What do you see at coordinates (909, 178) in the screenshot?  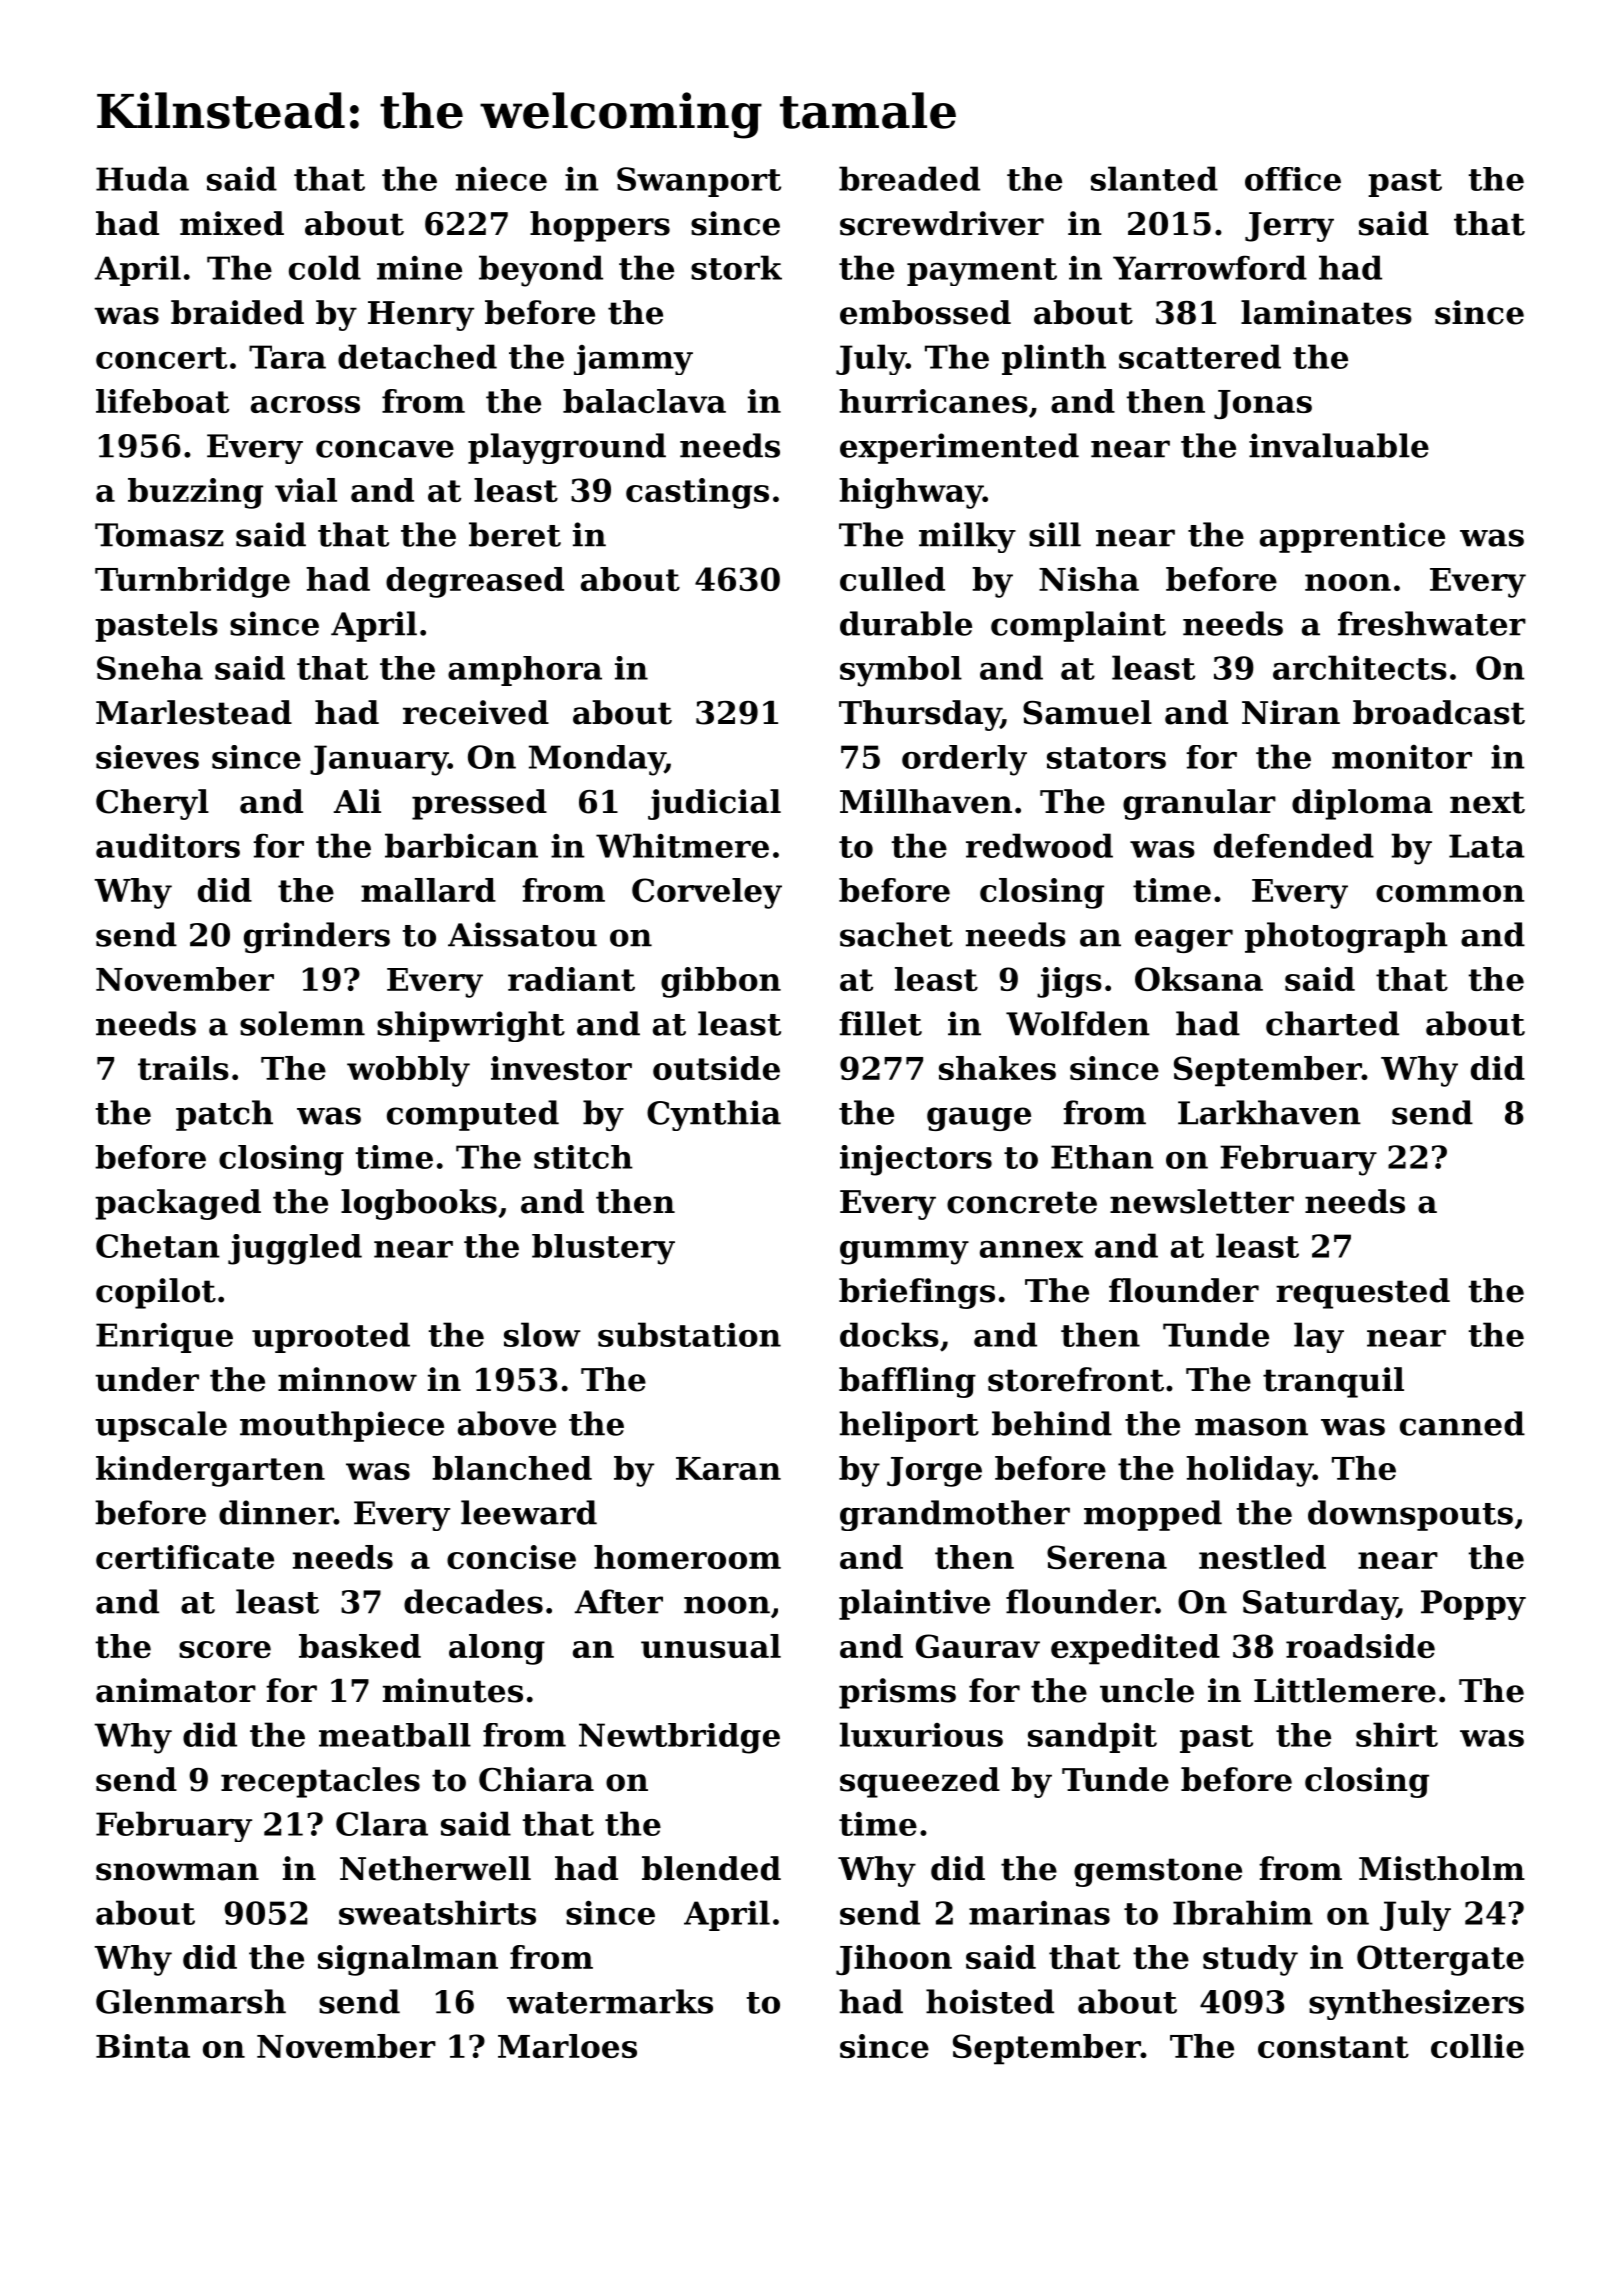 I see `breaded` at bounding box center [909, 178].
